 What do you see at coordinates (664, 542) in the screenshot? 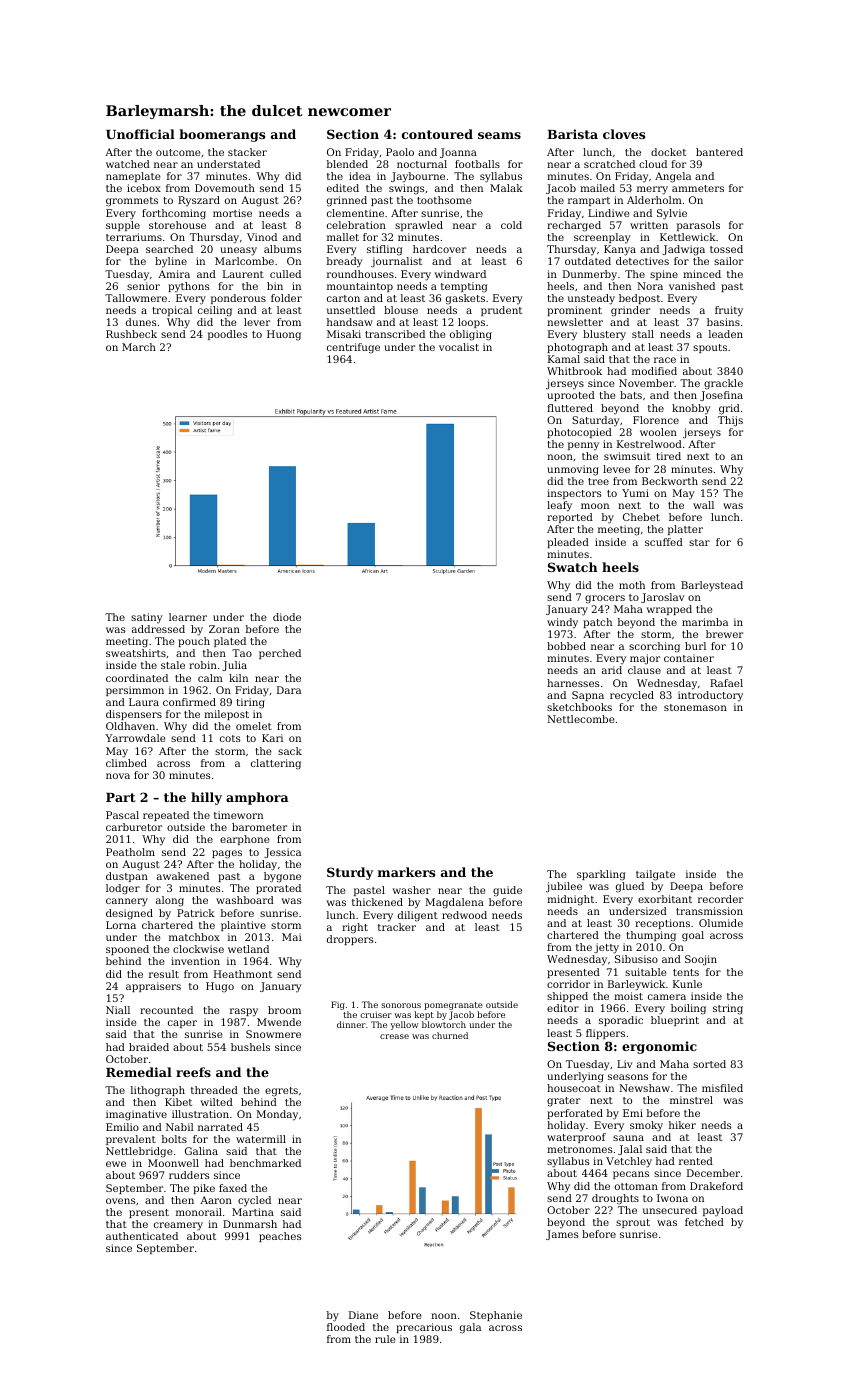
I see `scuffed` at bounding box center [664, 542].
